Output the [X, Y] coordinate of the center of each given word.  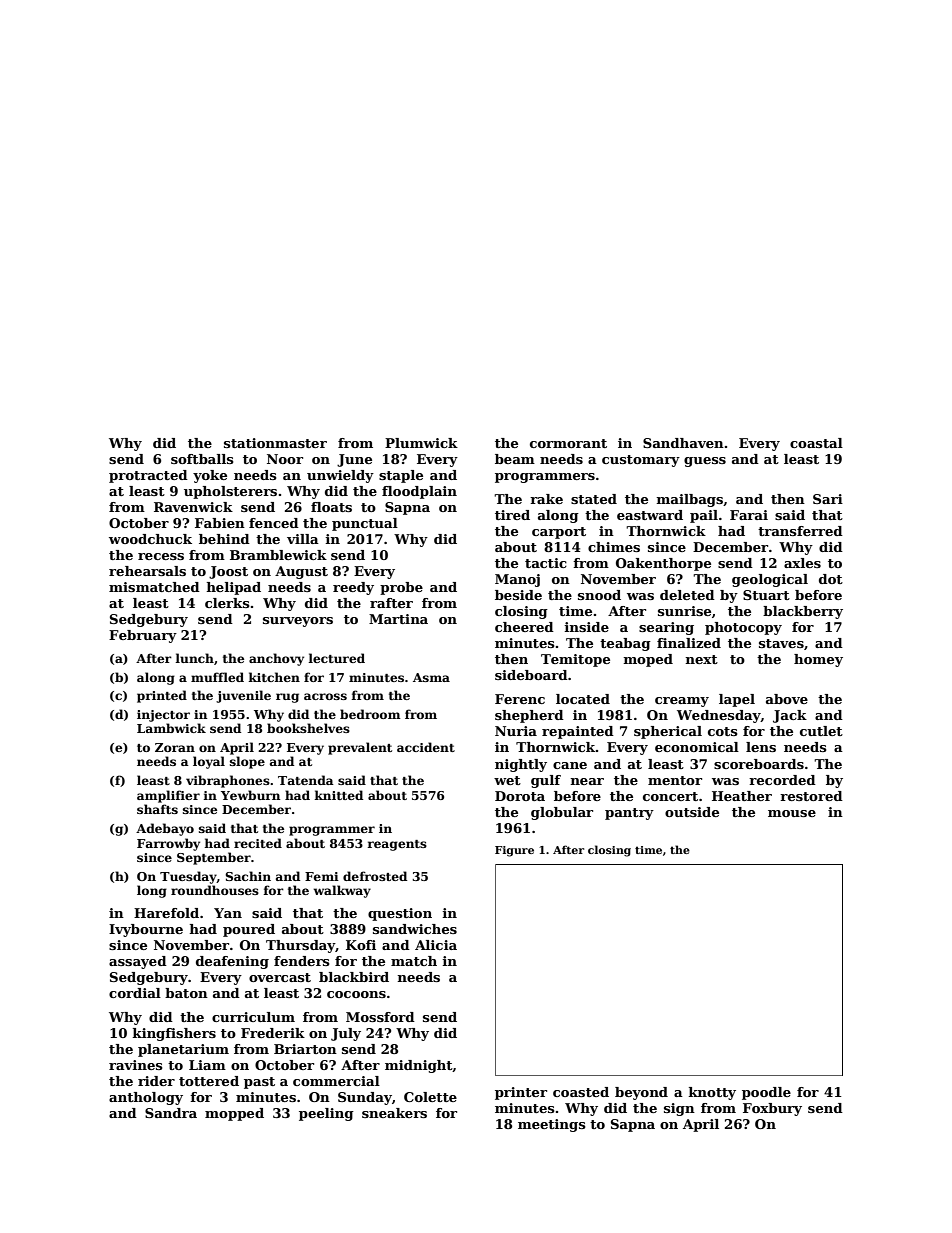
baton [186, 993]
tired [512, 515]
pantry [629, 814]
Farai [749, 515]
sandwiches [415, 929]
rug [287, 698]
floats [331, 507]
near [587, 781]
